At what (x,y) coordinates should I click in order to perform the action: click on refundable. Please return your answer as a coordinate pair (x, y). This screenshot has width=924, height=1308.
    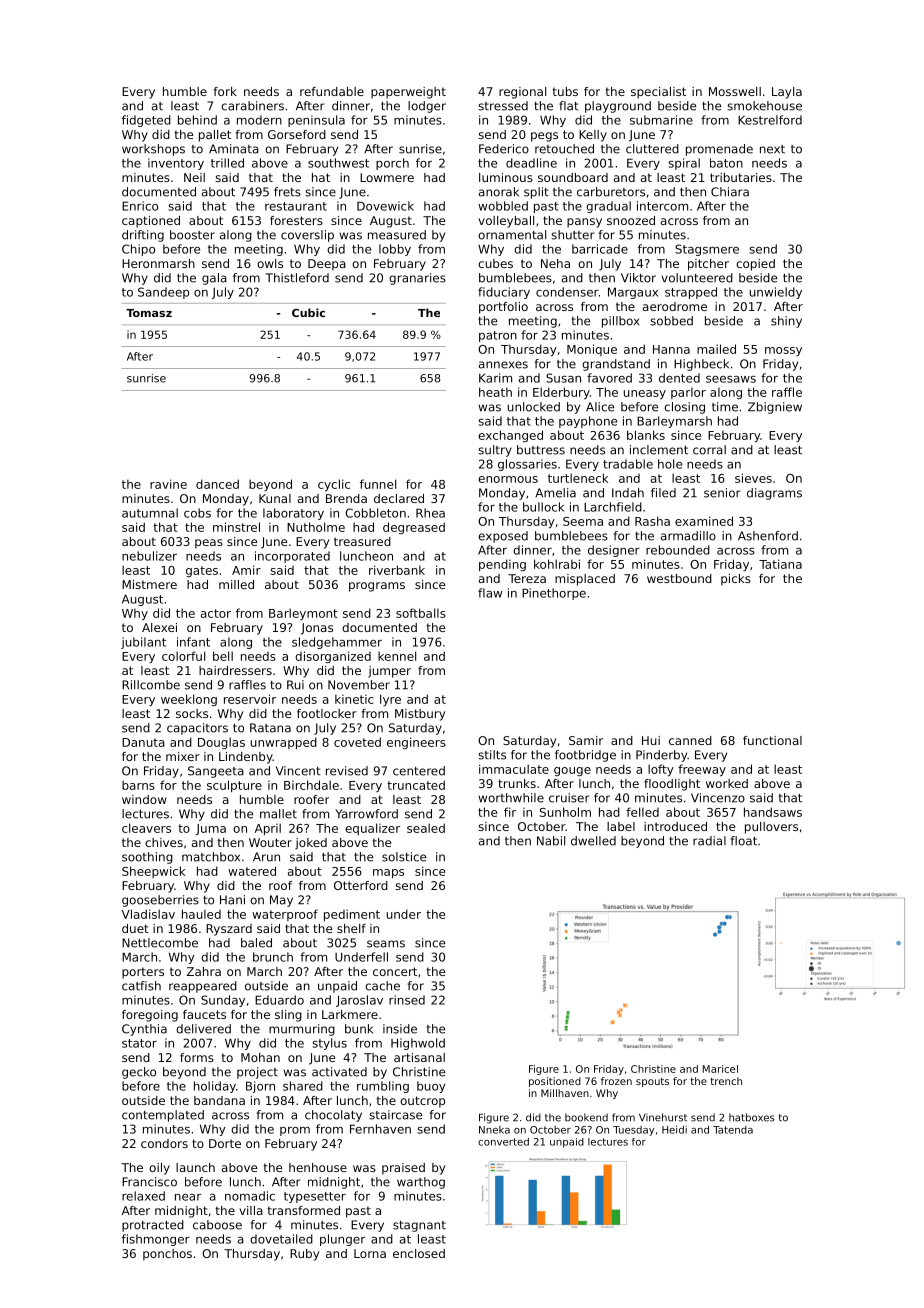
    Looking at the image, I should click on (332, 91).
